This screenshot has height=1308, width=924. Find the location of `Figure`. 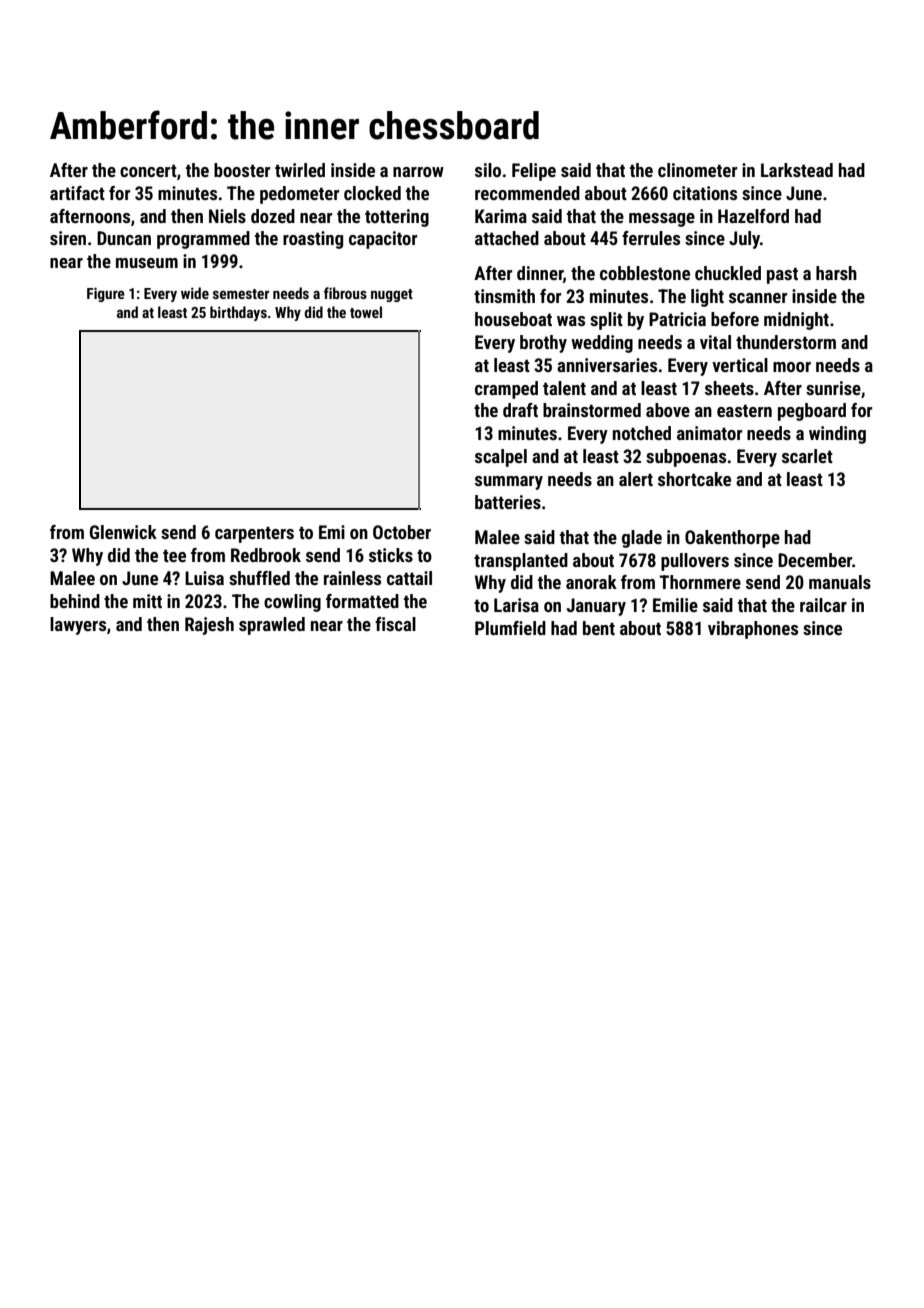

Figure is located at coordinates (106, 294).
